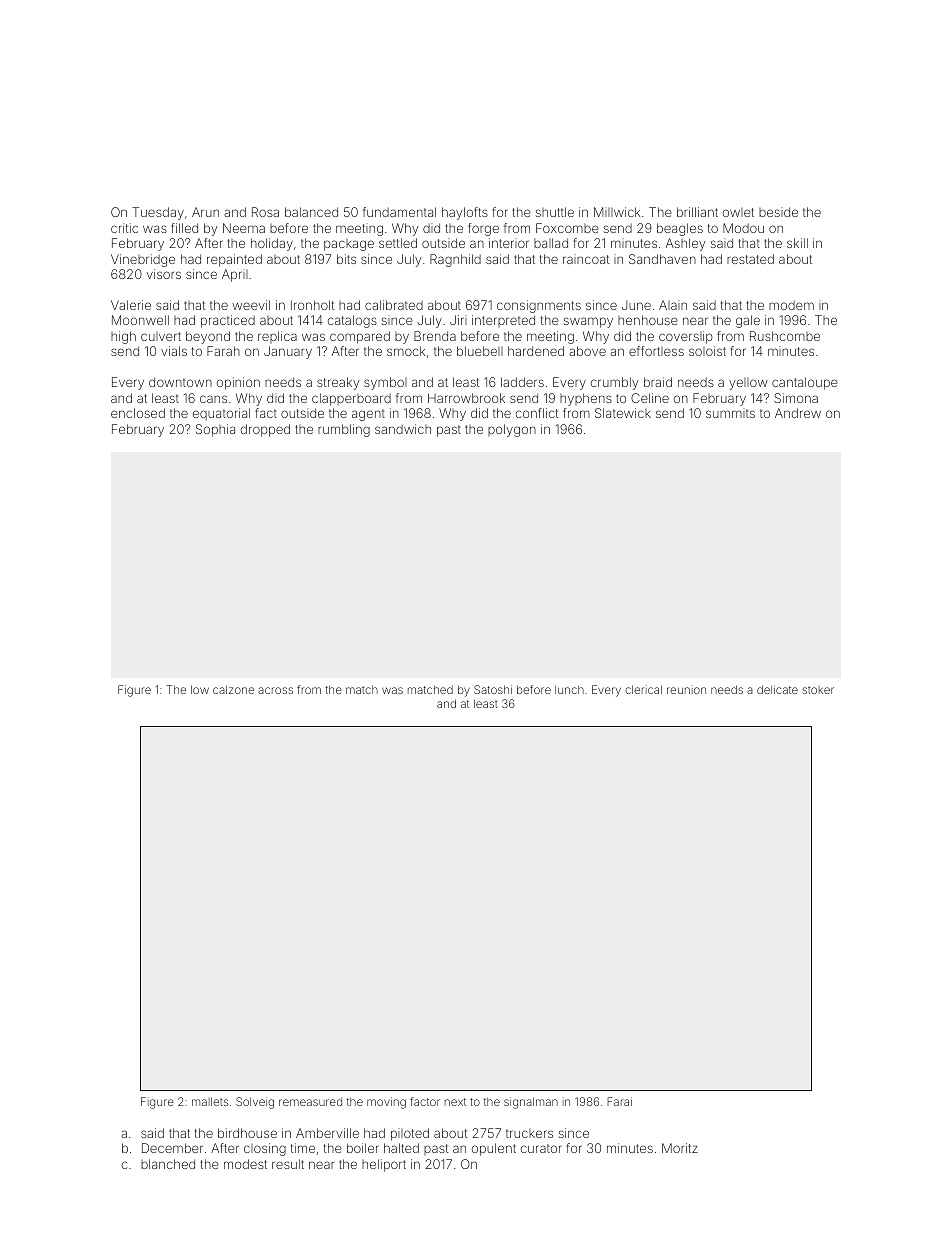 This image has width=952, height=1233. What do you see at coordinates (210, 1101) in the image?
I see `mallets` at bounding box center [210, 1101].
